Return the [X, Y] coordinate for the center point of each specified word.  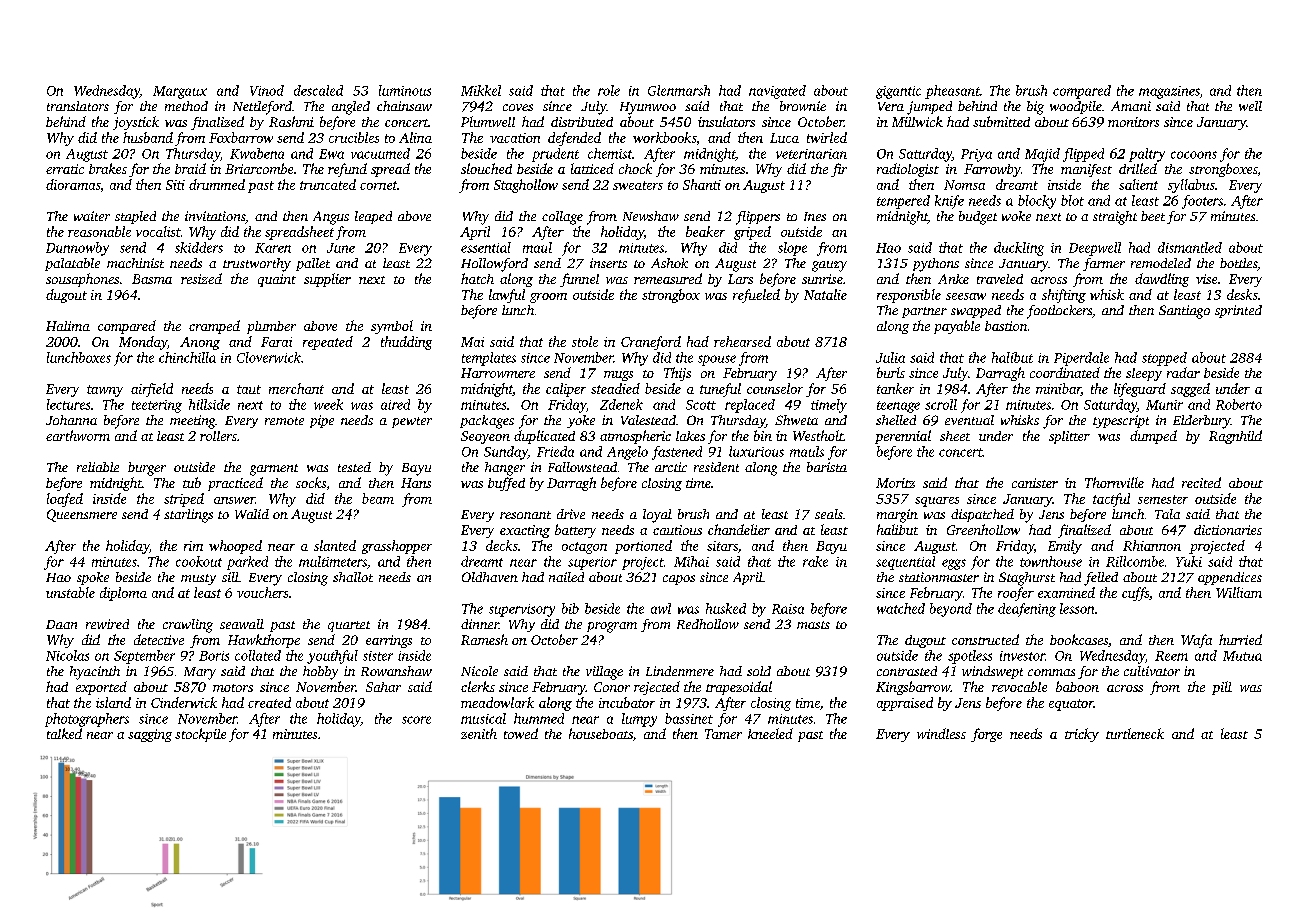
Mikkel [481, 90]
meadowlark [497, 702]
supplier [327, 280]
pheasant [952, 92]
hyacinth [95, 673]
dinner [480, 624]
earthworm [78, 435]
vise [1206, 279]
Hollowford [494, 265]
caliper [566, 390]
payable [957, 327]
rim [193, 546]
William [1239, 592]
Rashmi [291, 121]
